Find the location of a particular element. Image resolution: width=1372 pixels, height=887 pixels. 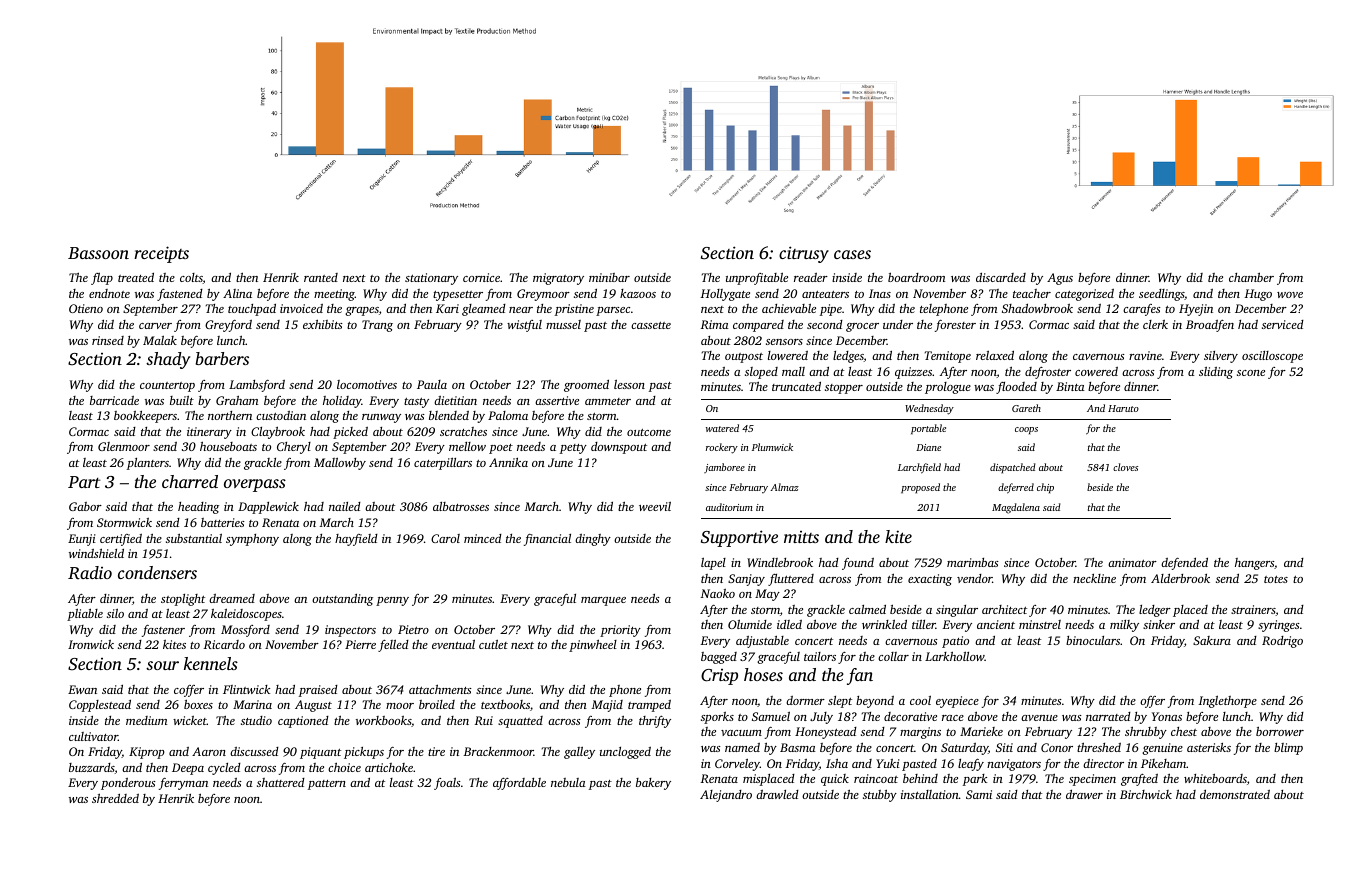

Ironwick is located at coordinates (91, 644).
